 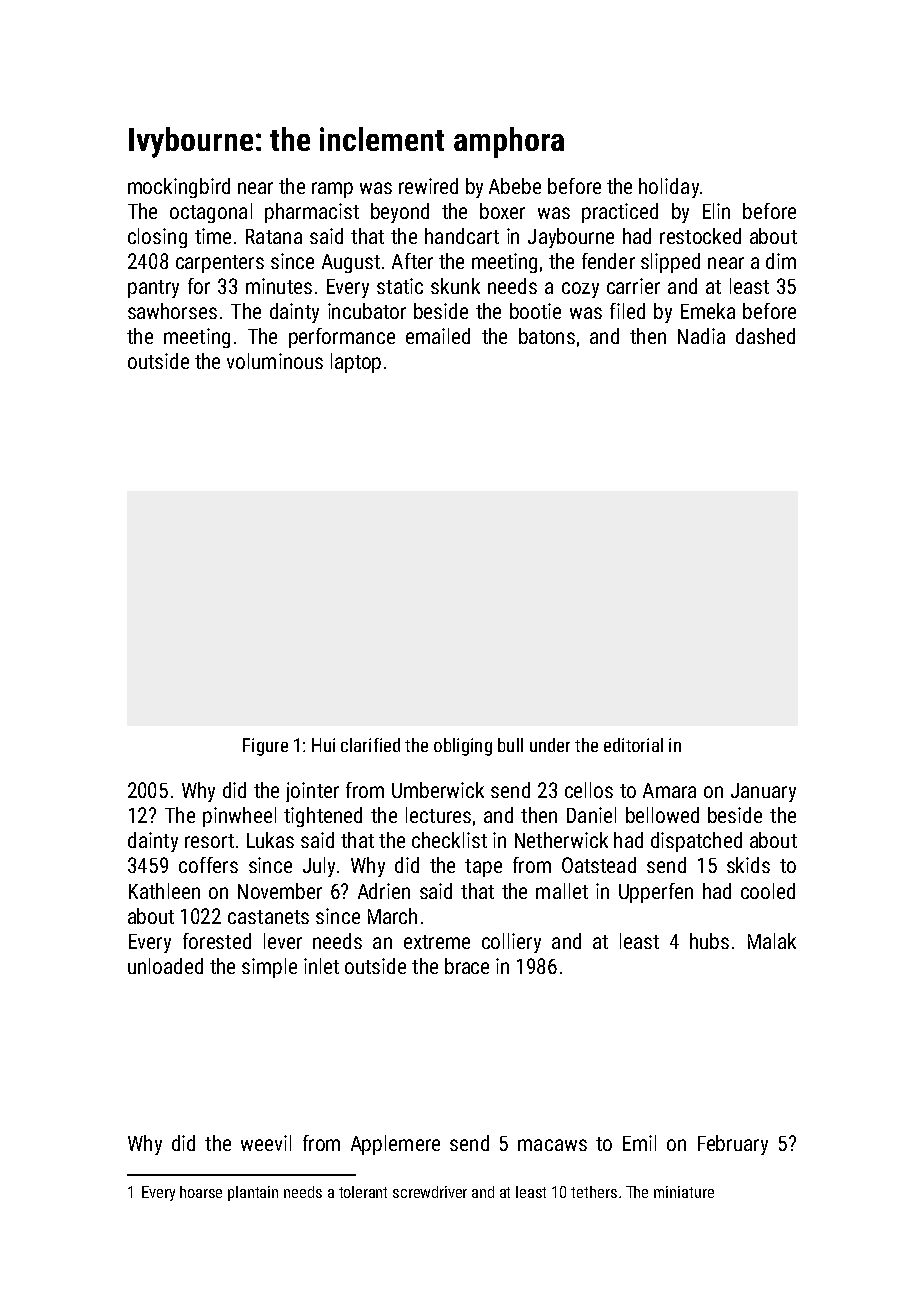 What do you see at coordinates (763, 792) in the image?
I see `January` at bounding box center [763, 792].
